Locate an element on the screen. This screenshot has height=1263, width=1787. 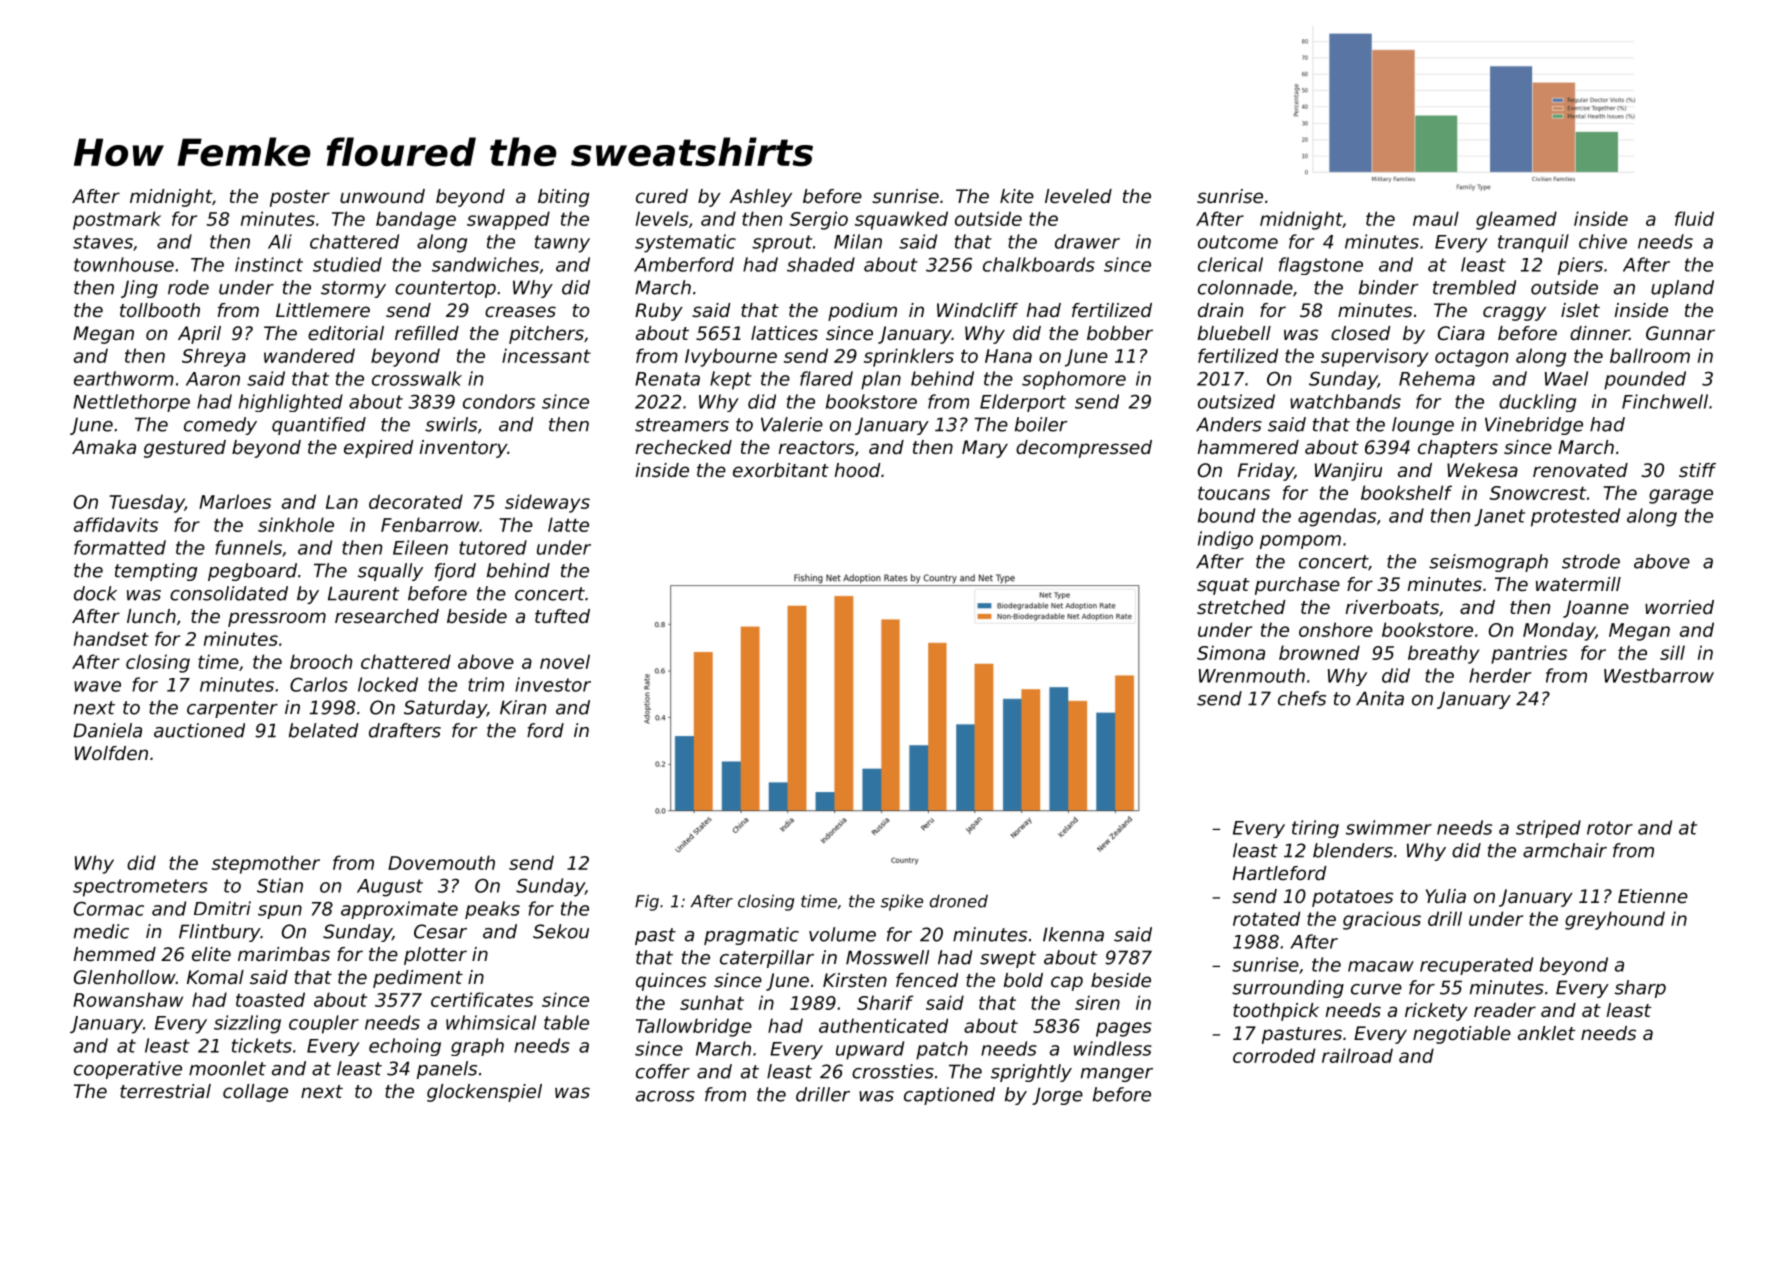
ballroom is located at coordinates (1650, 355).
